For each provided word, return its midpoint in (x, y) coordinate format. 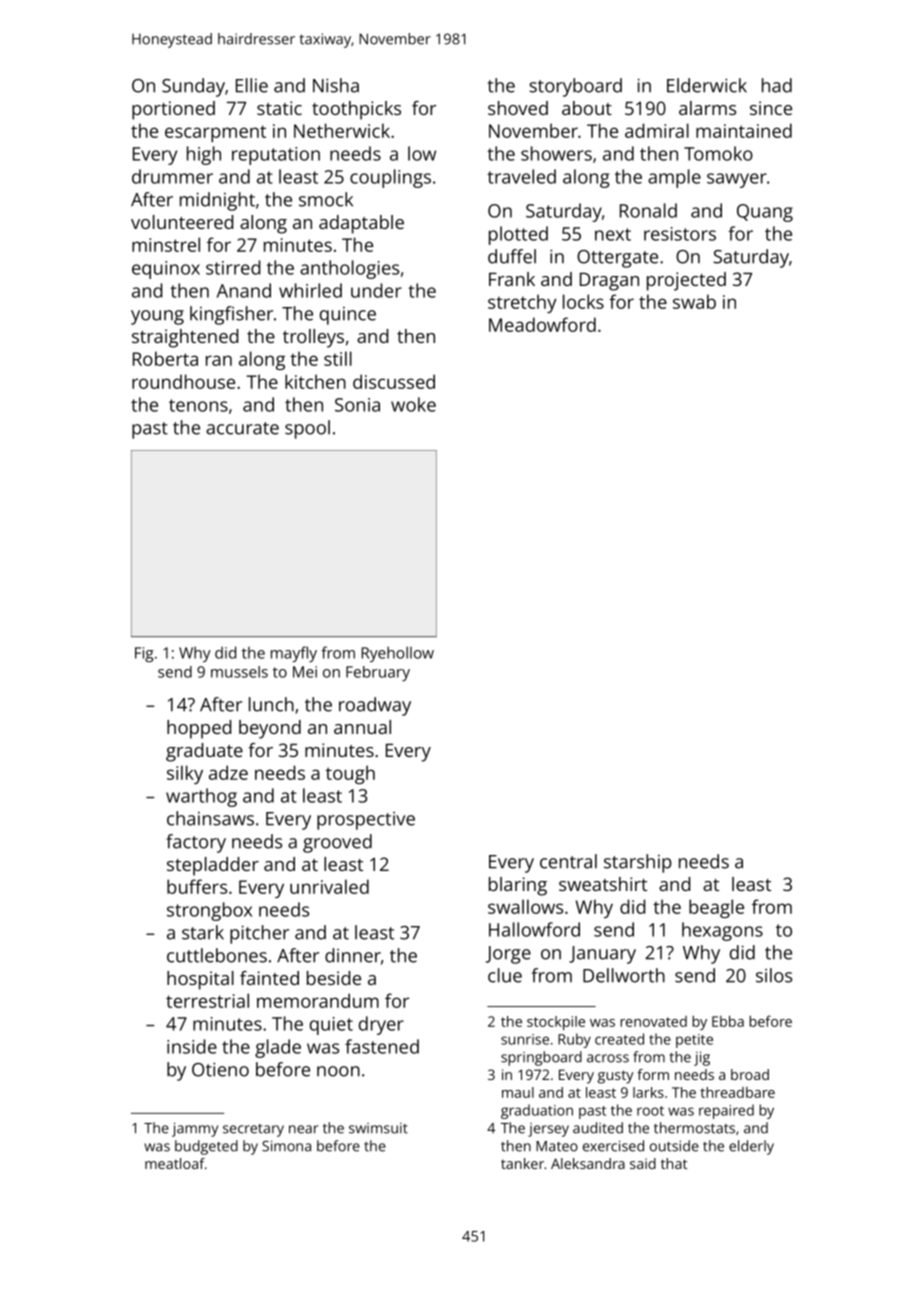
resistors (680, 234)
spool (307, 429)
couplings (390, 178)
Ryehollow (398, 654)
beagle (716, 908)
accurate (242, 428)
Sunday (193, 87)
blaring (518, 886)
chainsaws (210, 818)
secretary (253, 1130)
